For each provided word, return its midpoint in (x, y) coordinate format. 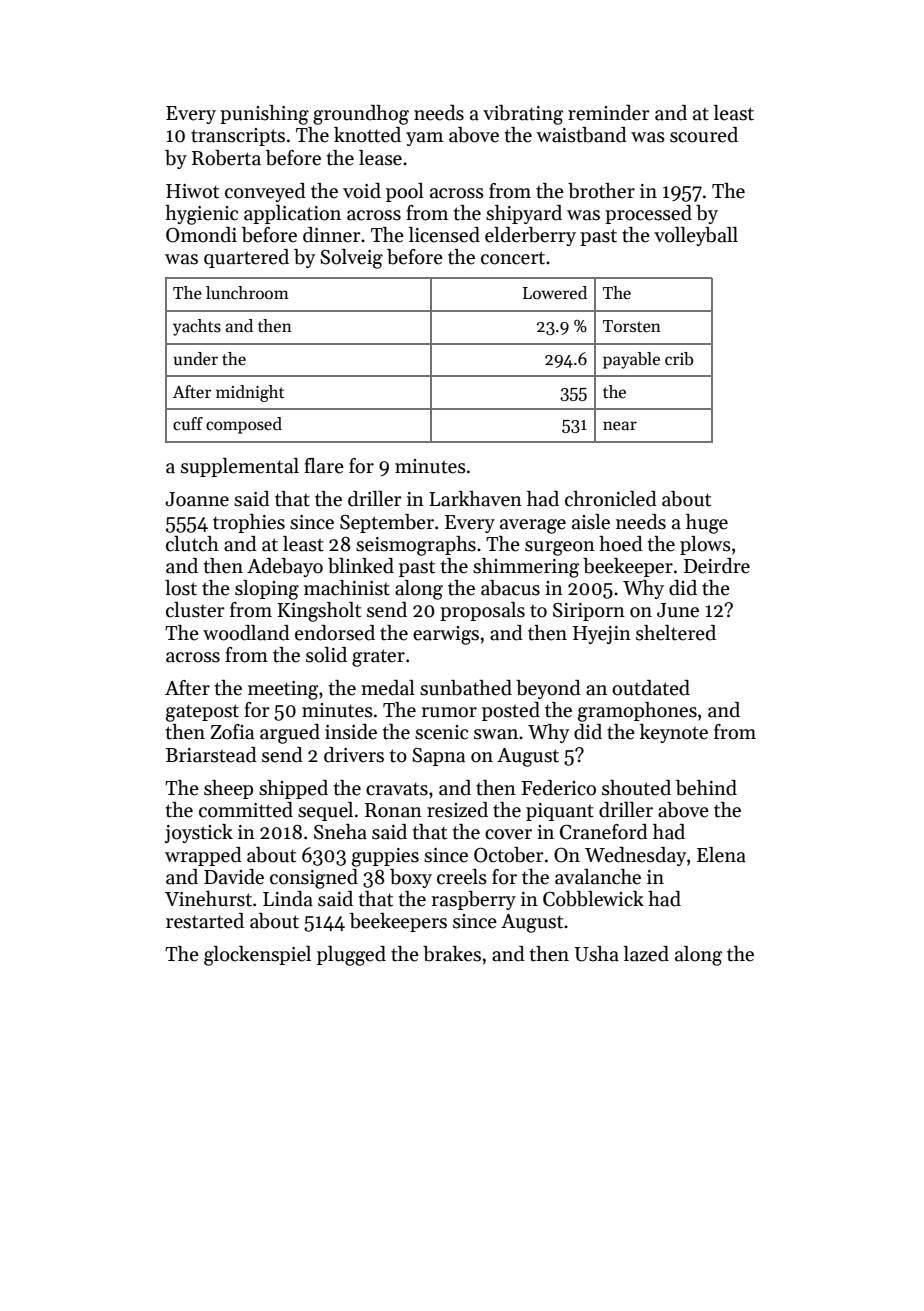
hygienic (201, 215)
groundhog (361, 115)
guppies (385, 857)
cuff (188, 424)
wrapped (203, 856)
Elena (721, 855)
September (387, 523)
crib (679, 359)
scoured (704, 135)
